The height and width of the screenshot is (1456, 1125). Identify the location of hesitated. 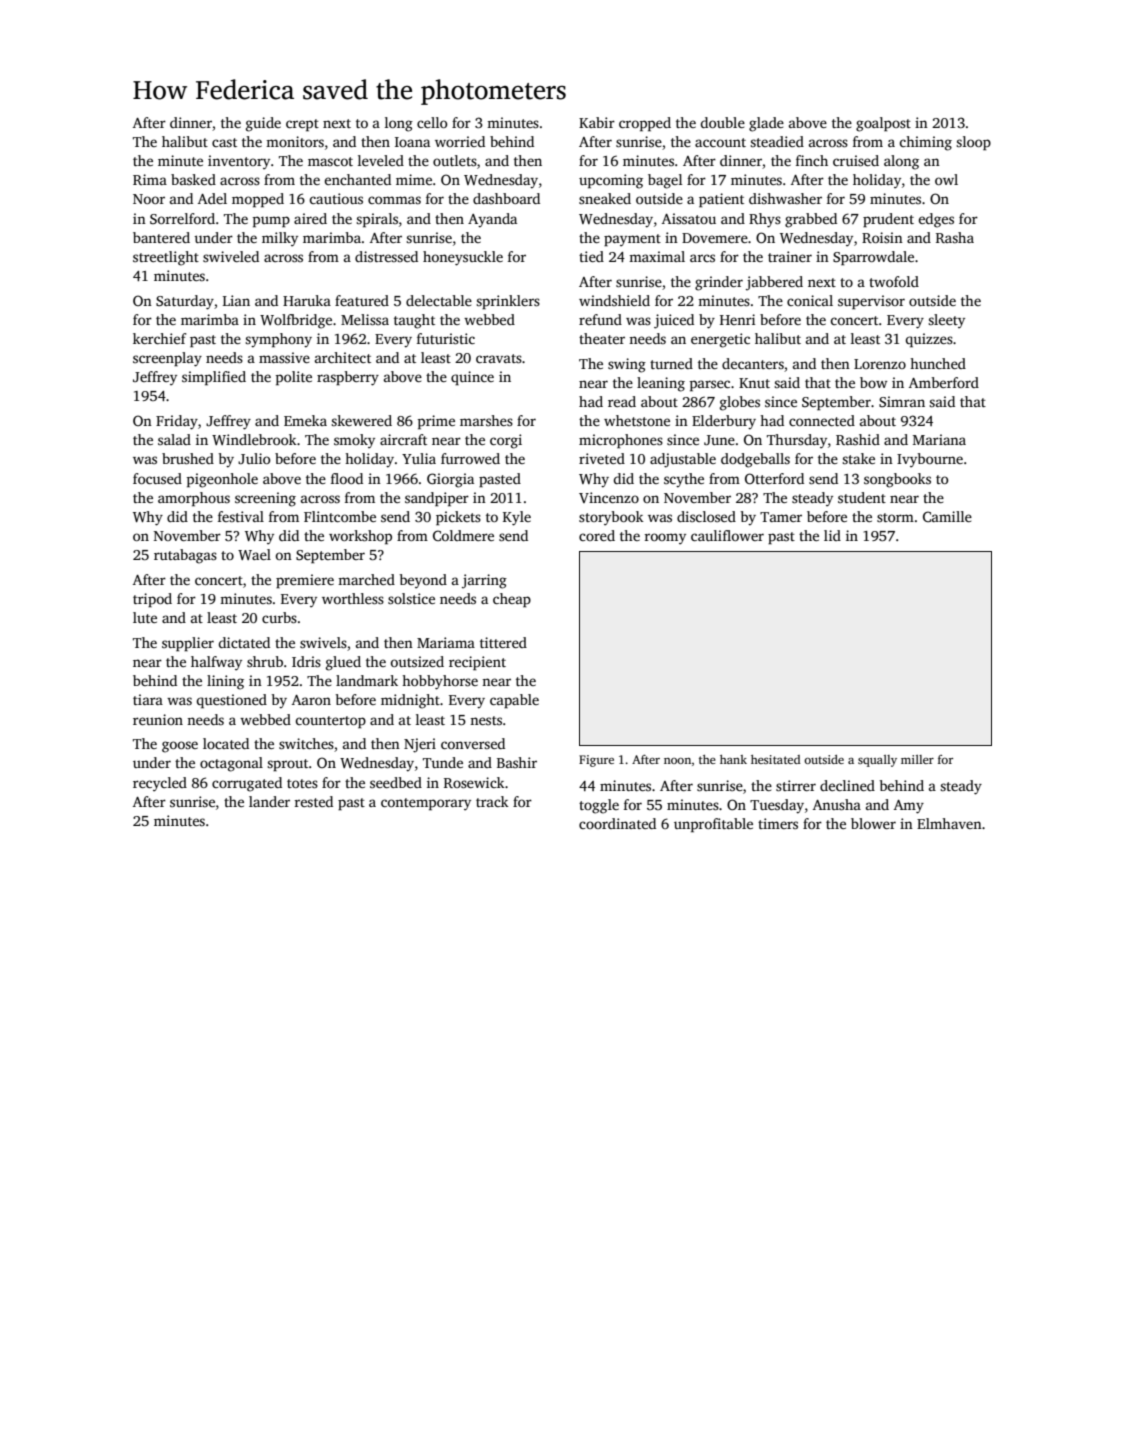
(776, 759).
